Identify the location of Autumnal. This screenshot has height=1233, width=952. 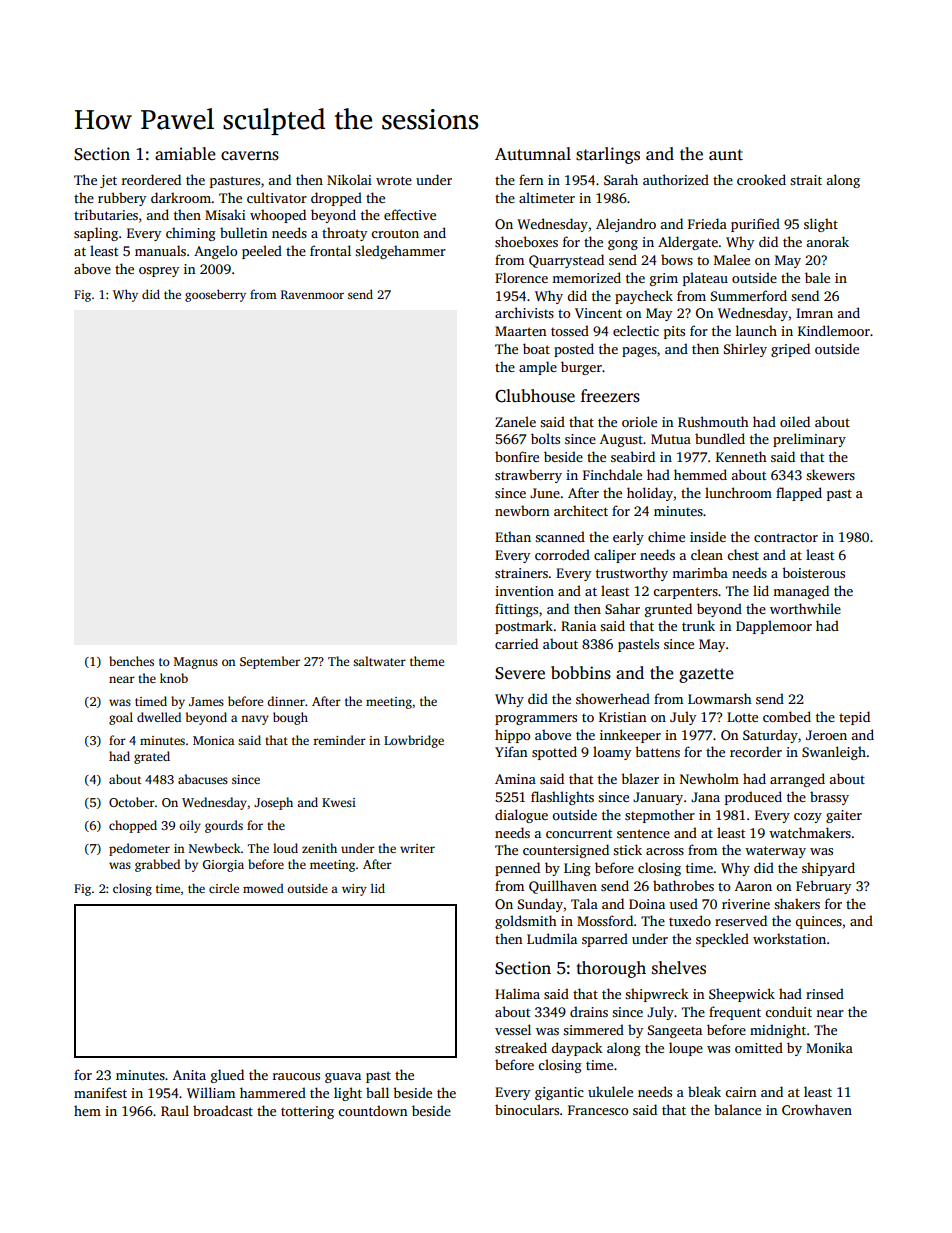
(533, 153).
